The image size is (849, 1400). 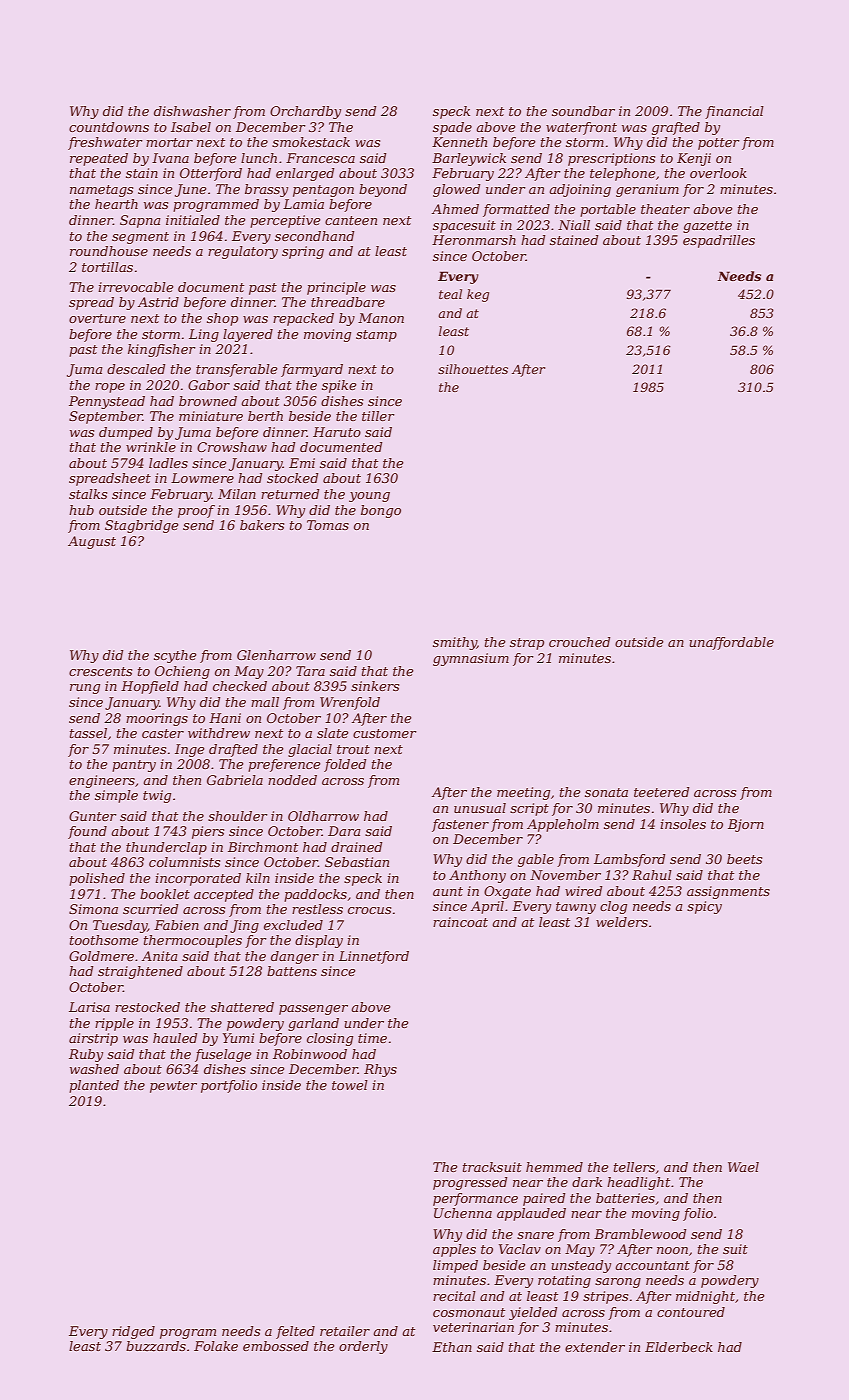 What do you see at coordinates (480, 808) in the image?
I see `unusual` at bounding box center [480, 808].
